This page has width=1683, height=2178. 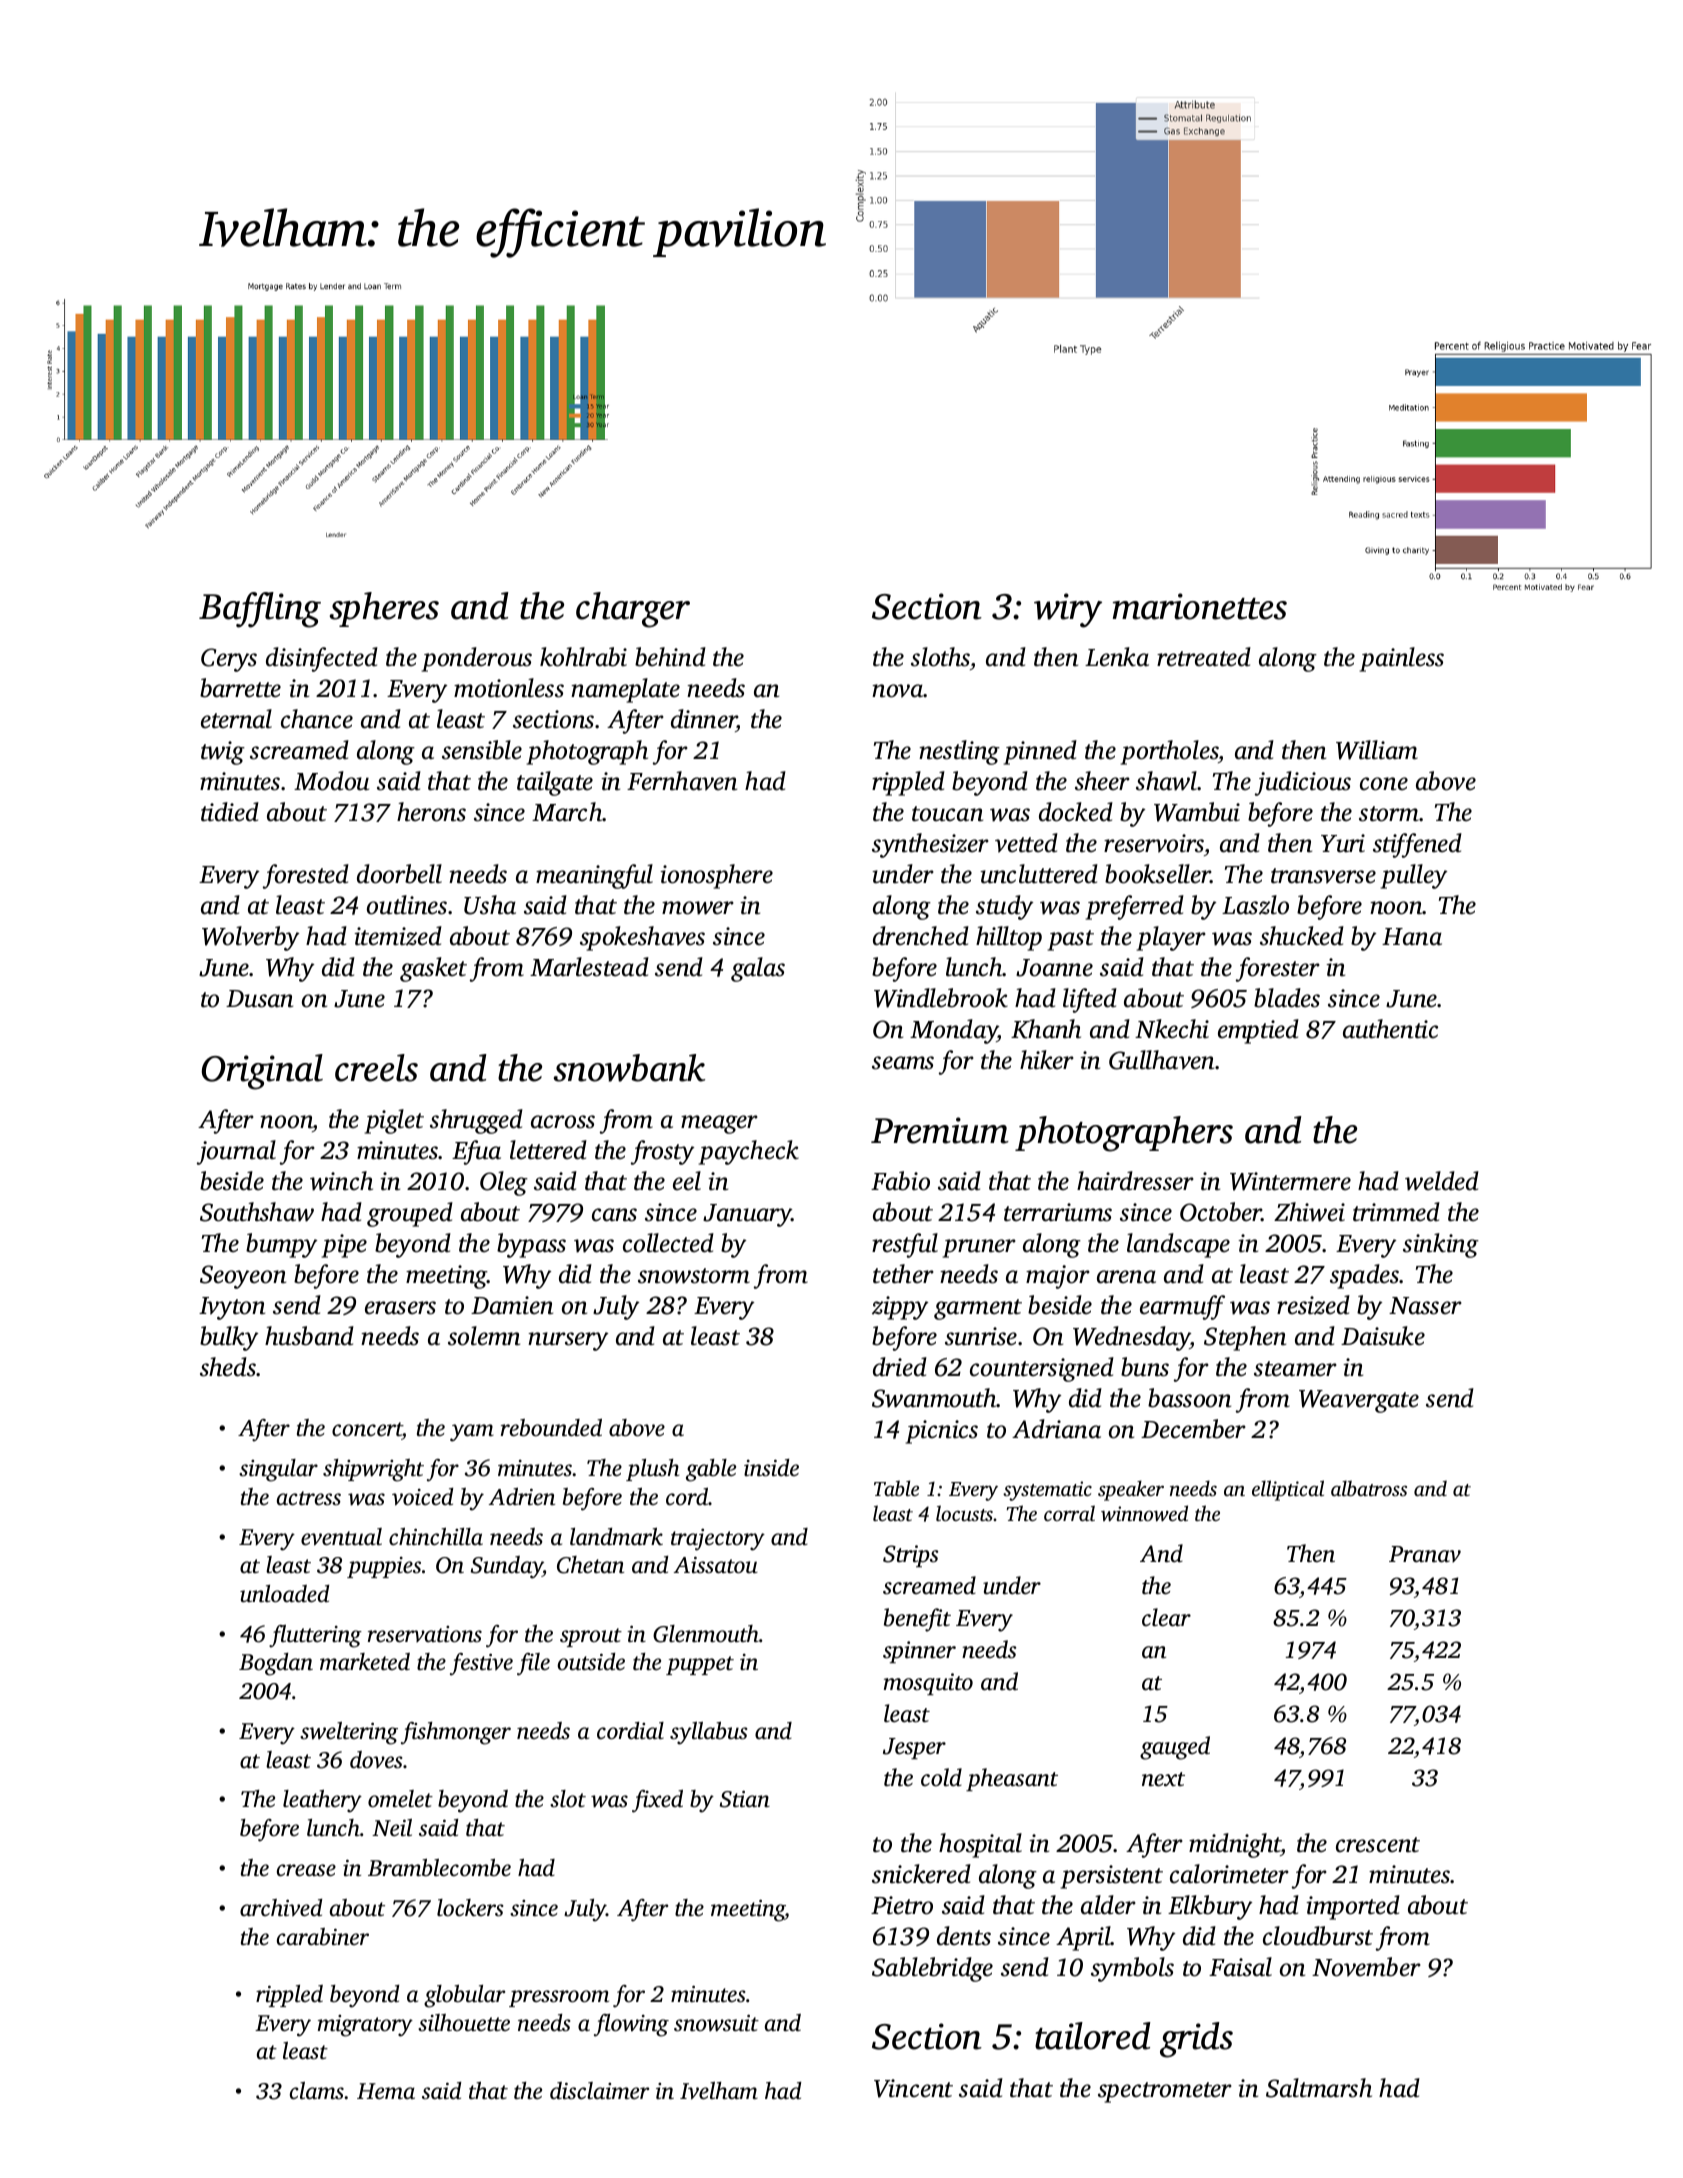 I want to click on next, so click(x=1163, y=1779).
